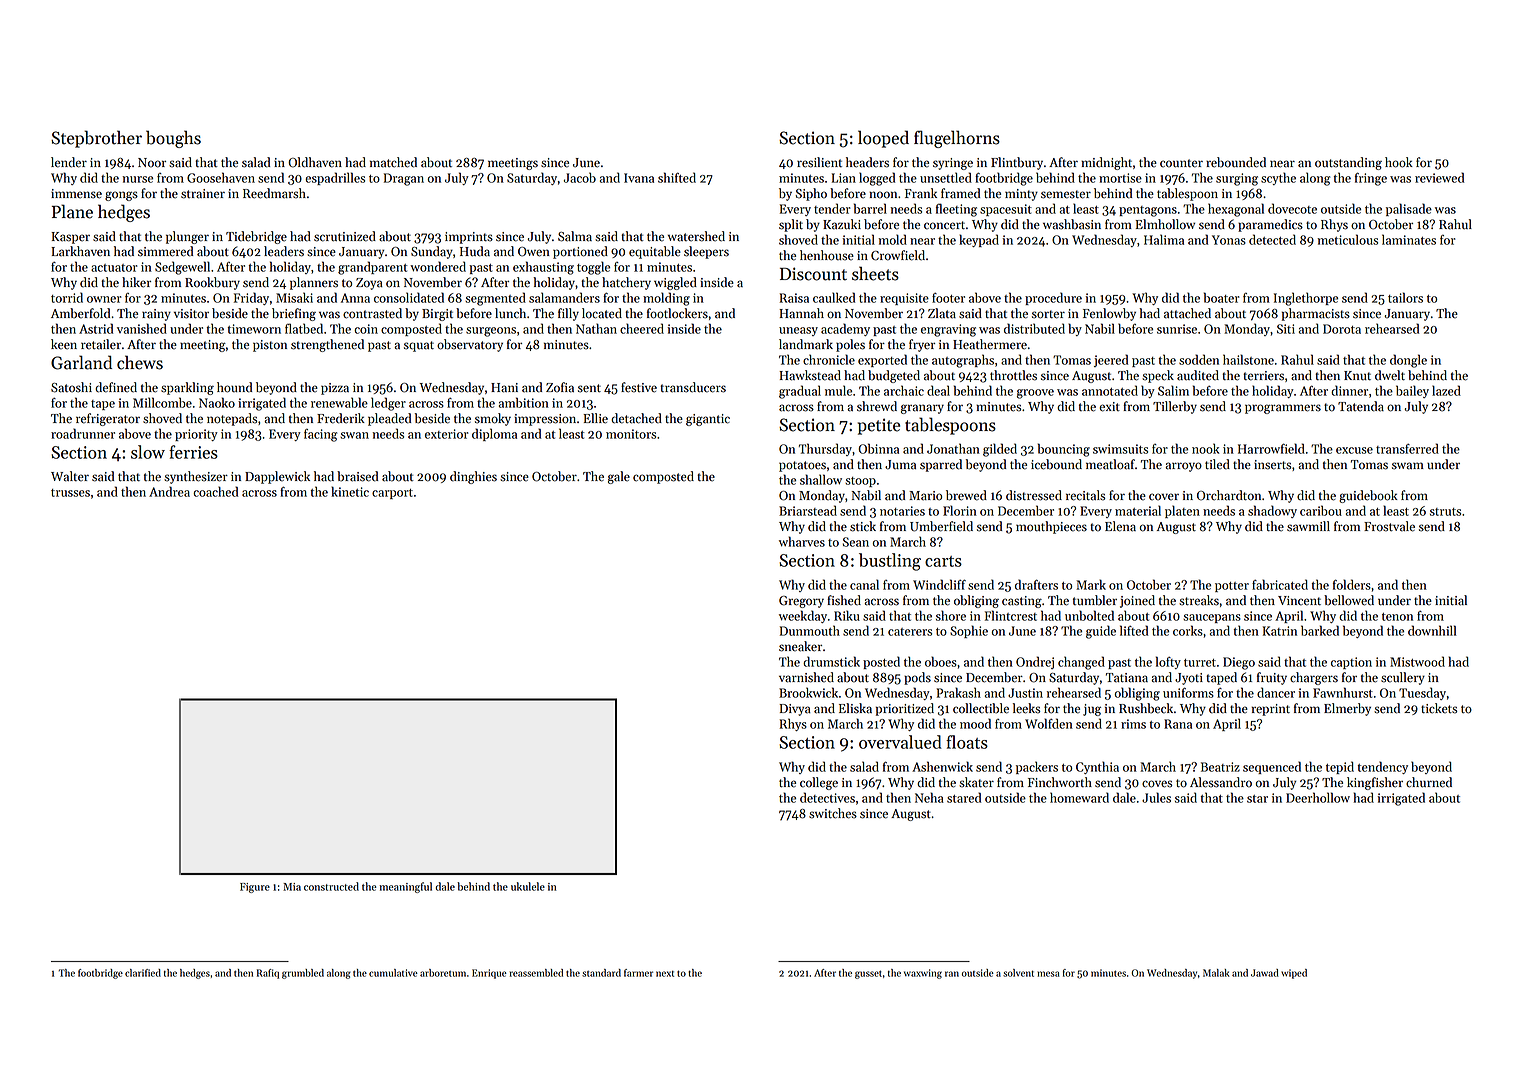 The width and height of the page is (1524, 1078). Describe the element at coordinates (957, 139) in the page. I see `flugelhorns` at that location.
